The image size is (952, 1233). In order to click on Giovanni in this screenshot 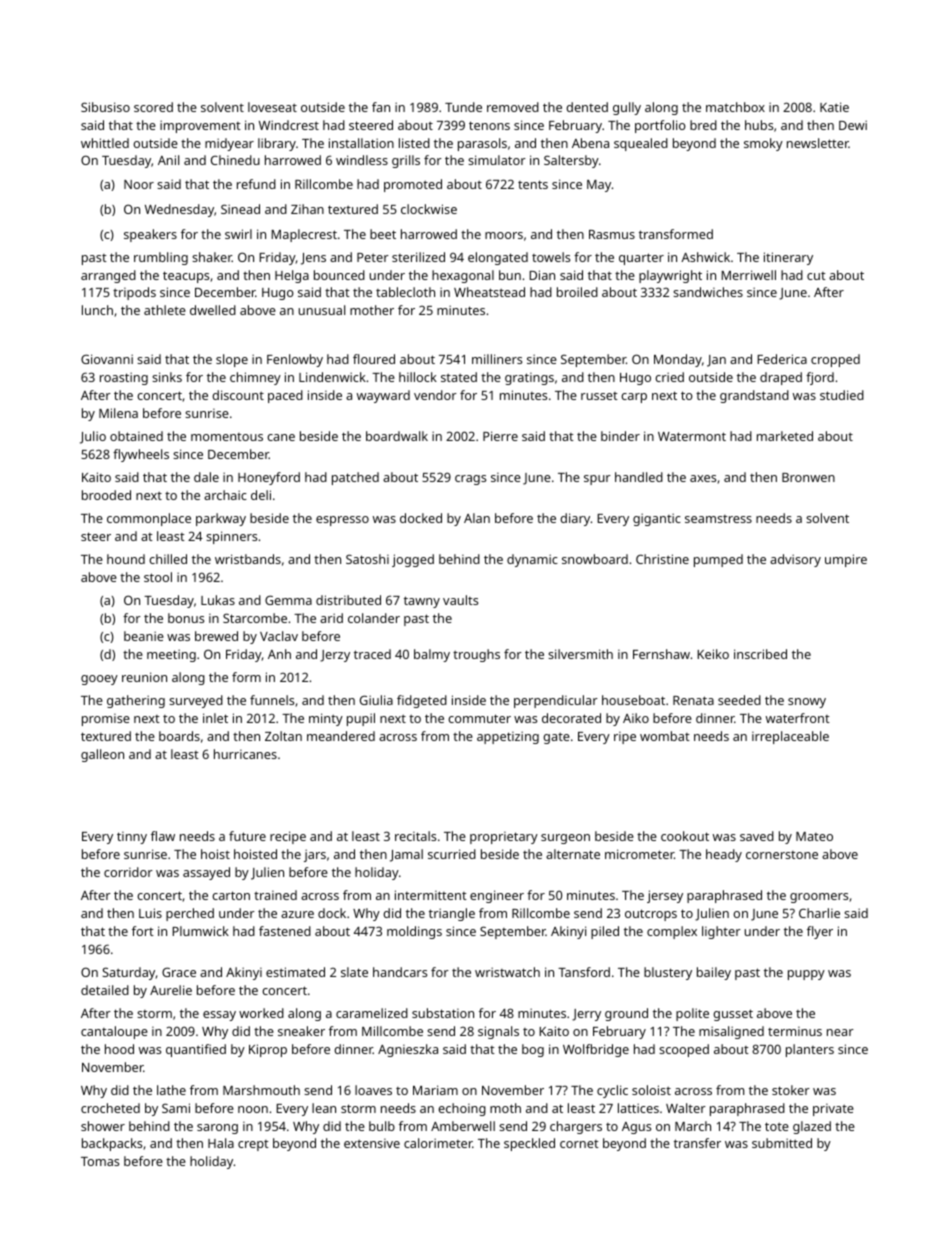, I will do `click(107, 359)`.
